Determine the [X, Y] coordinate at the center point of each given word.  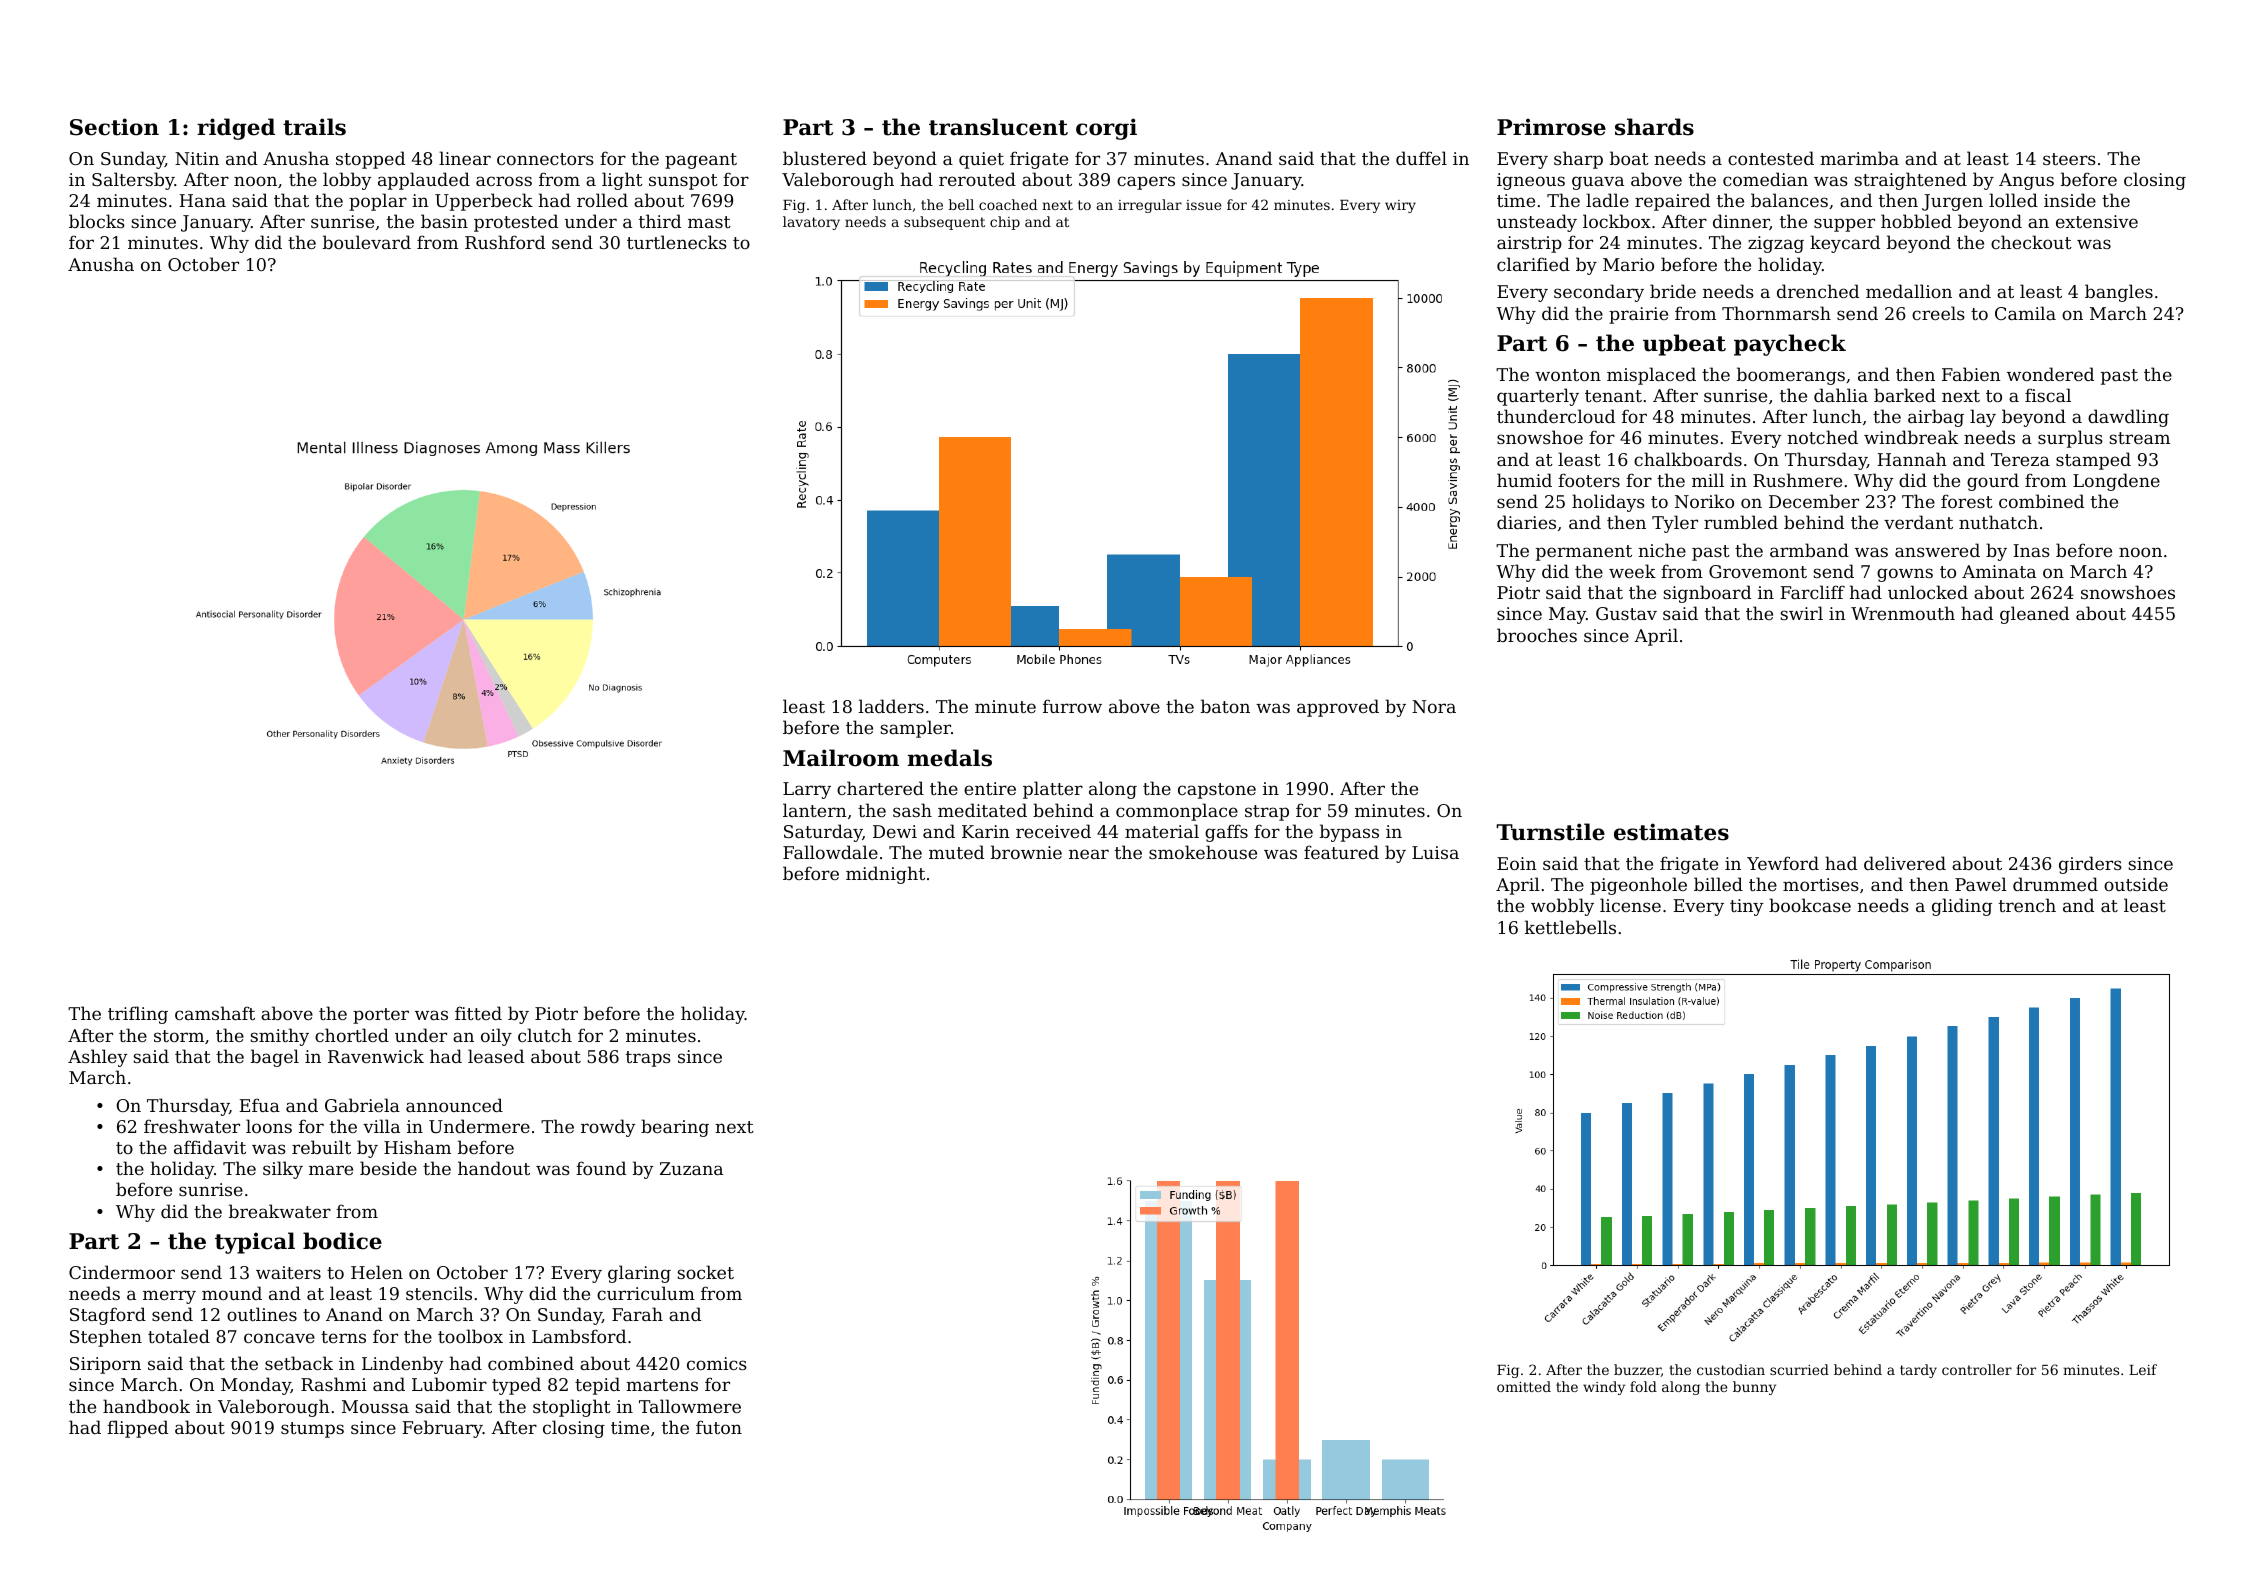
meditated [982, 810]
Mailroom [841, 758]
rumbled [1741, 522]
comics [717, 1363]
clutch [545, 1035]
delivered [1905, 863]
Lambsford [579, 1336]
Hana [202, 200]
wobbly [1562, 907]
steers [2069, 159]
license [1630, 905]
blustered [825, 158]
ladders [891, 706]
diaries [1526, 522]
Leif [2143, 1369]
